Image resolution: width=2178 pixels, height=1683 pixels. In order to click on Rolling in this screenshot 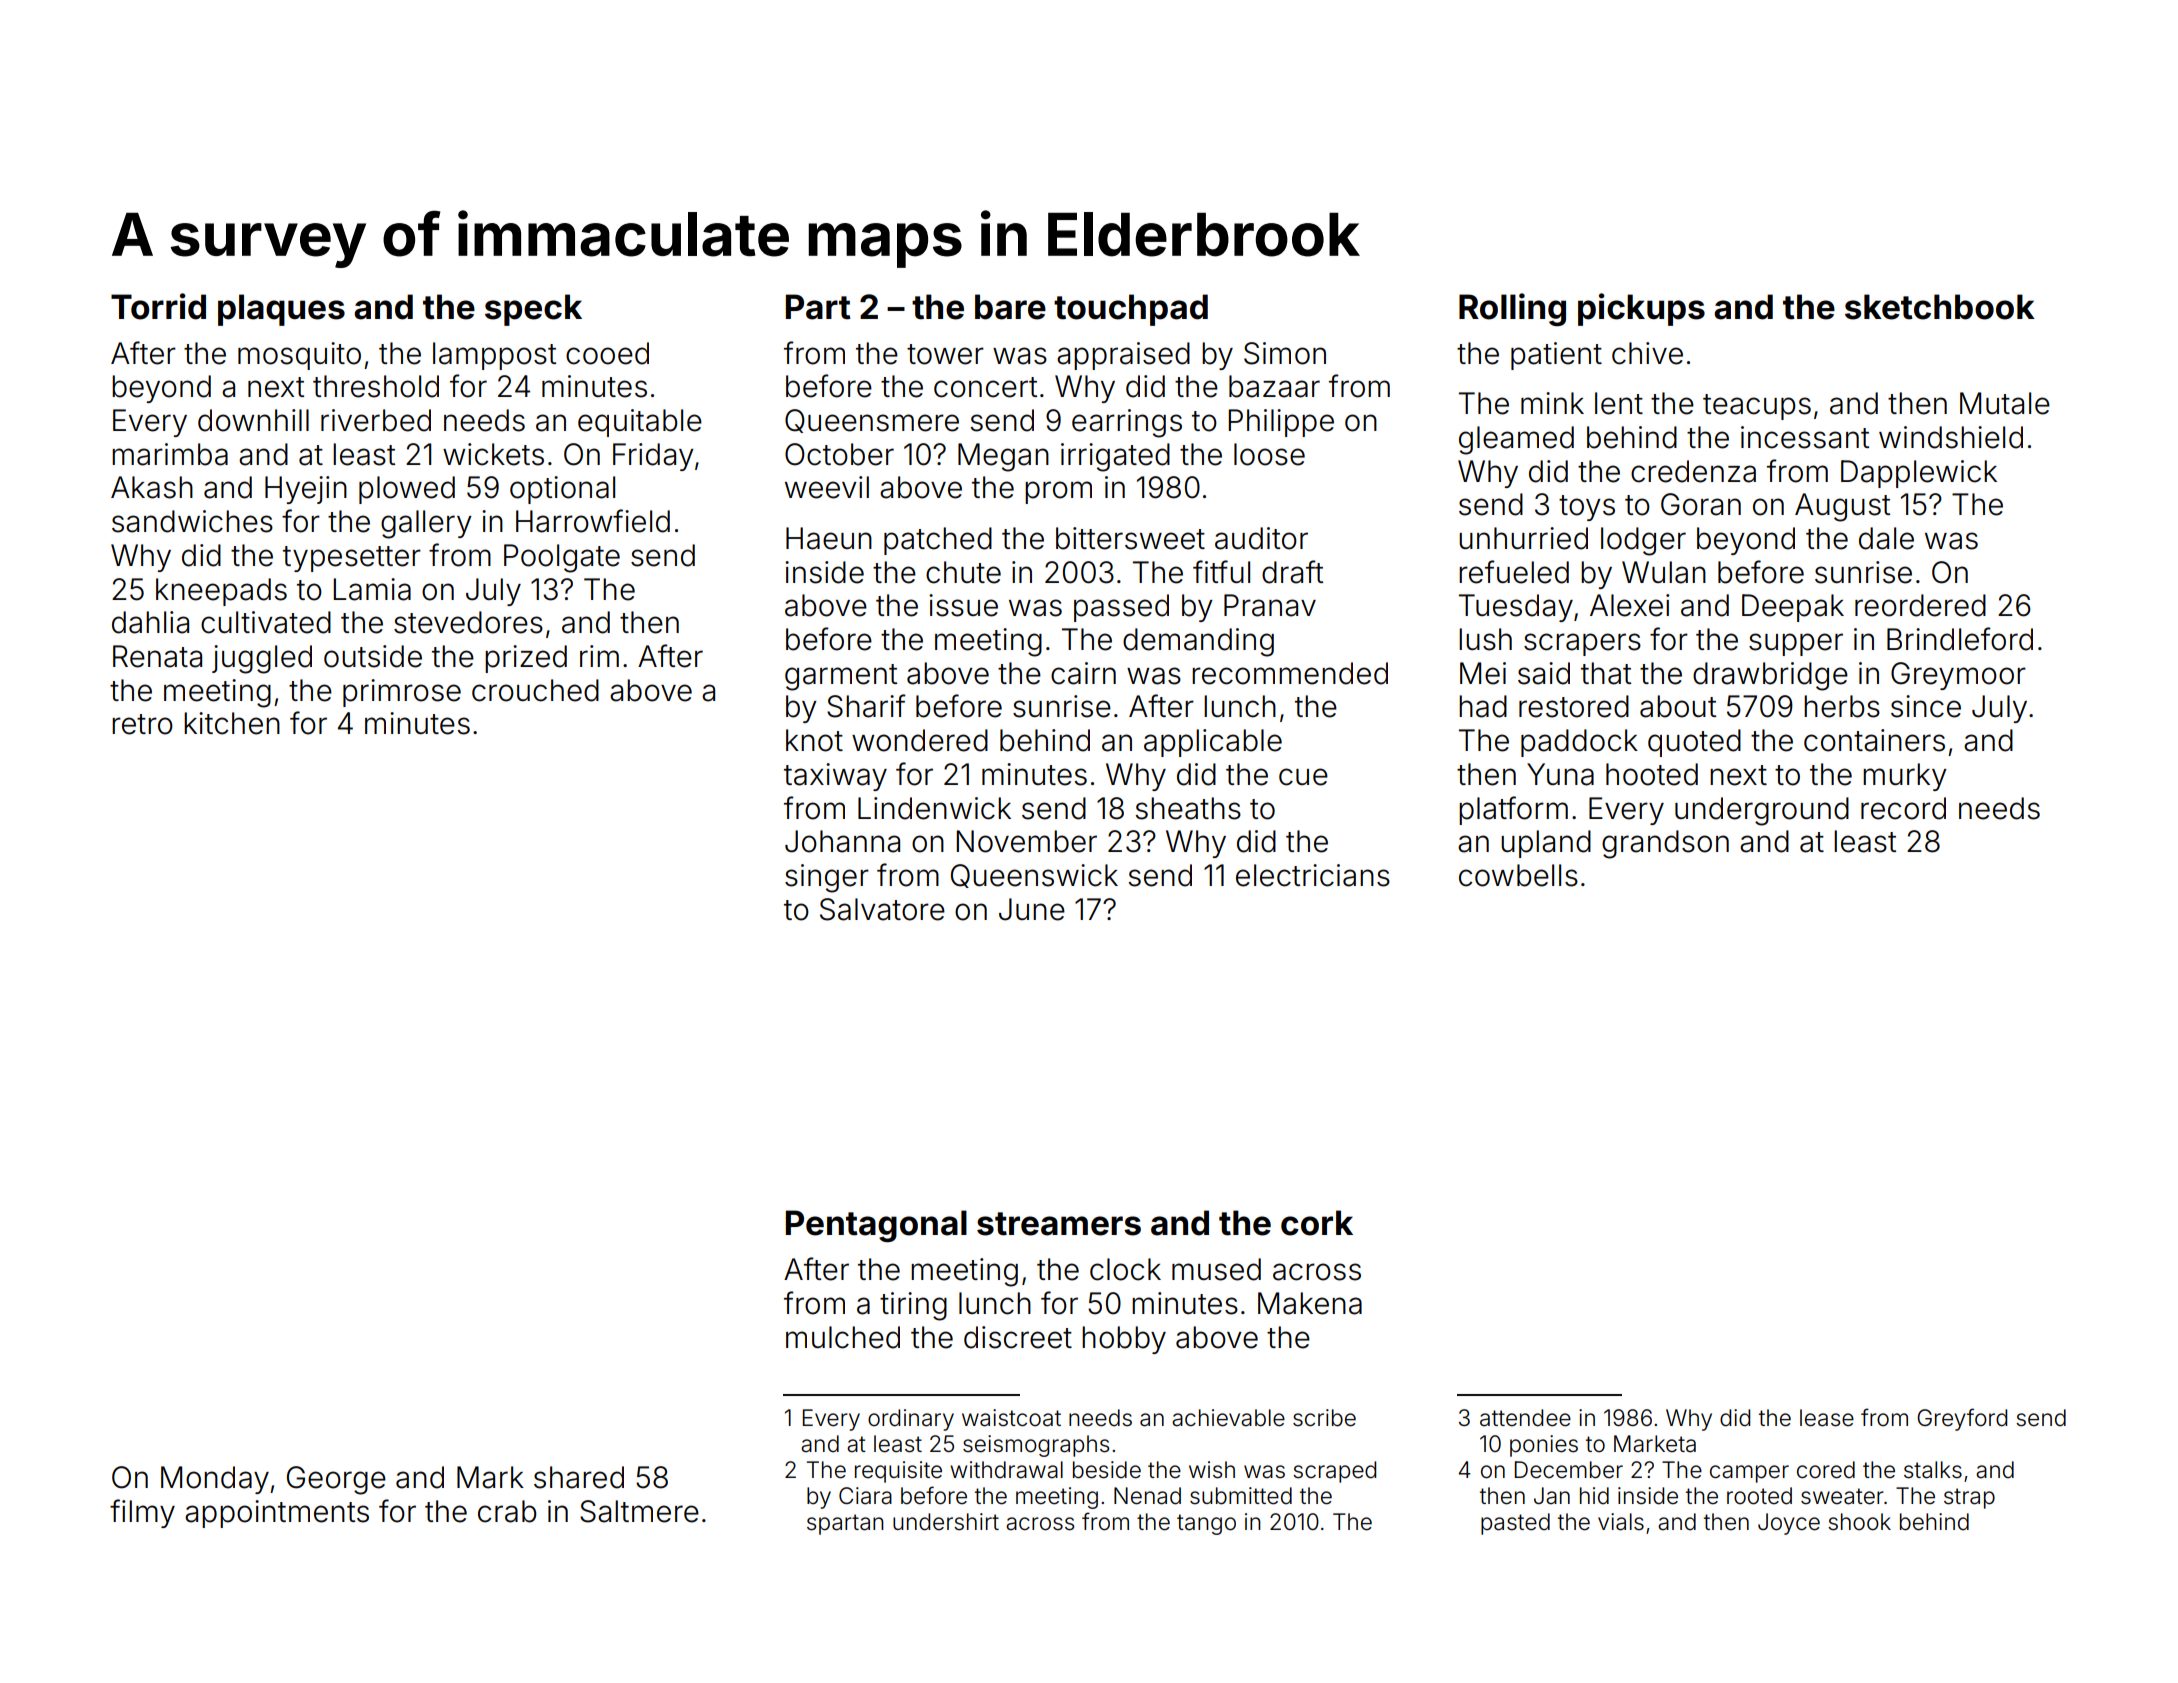, I will do `click(1512, 309)`.
